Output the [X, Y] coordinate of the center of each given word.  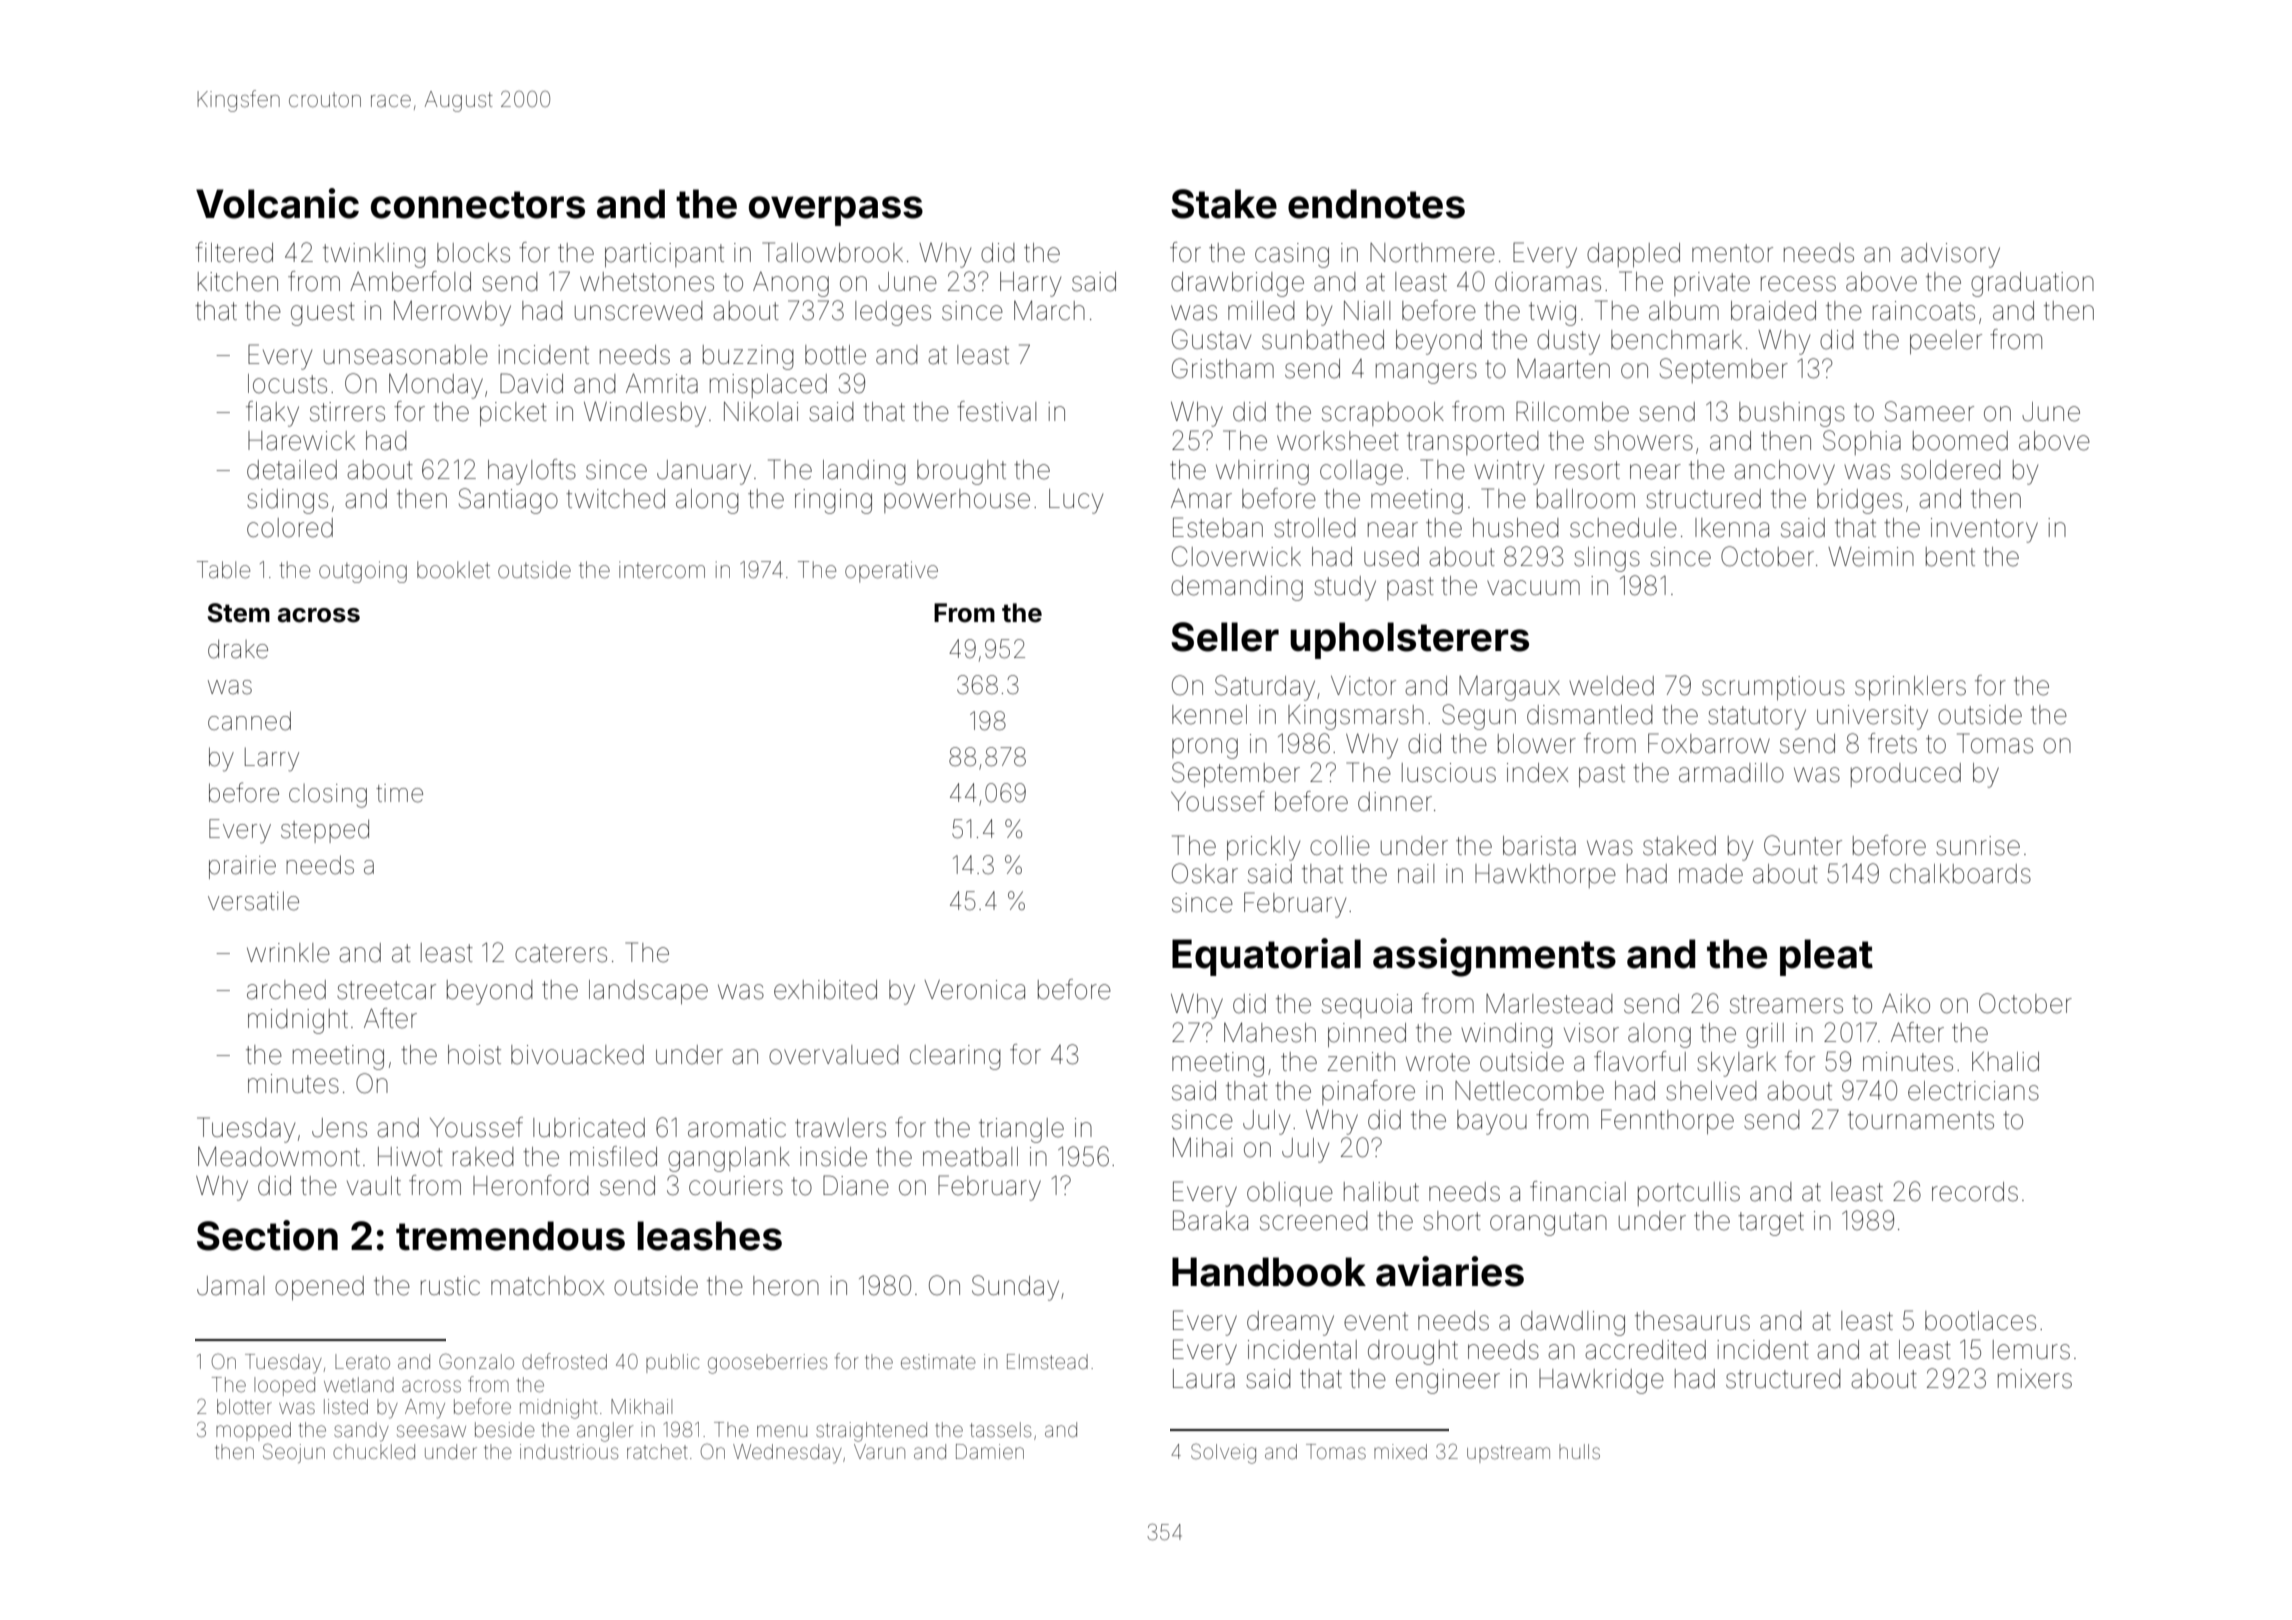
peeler [1946, 342]
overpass [836, 211]
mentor [1732, 253]
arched [286, 990]
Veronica [974, 990]
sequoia [1367, 1006]
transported [1473, 443]
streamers [1786, 1004]
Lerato [362, 1361]
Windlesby [645, 414]
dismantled [1590, 715]
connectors [478, 205]
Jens [339, 1128]
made [1711, 874]
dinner [1395, 802]
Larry [272, 760]
